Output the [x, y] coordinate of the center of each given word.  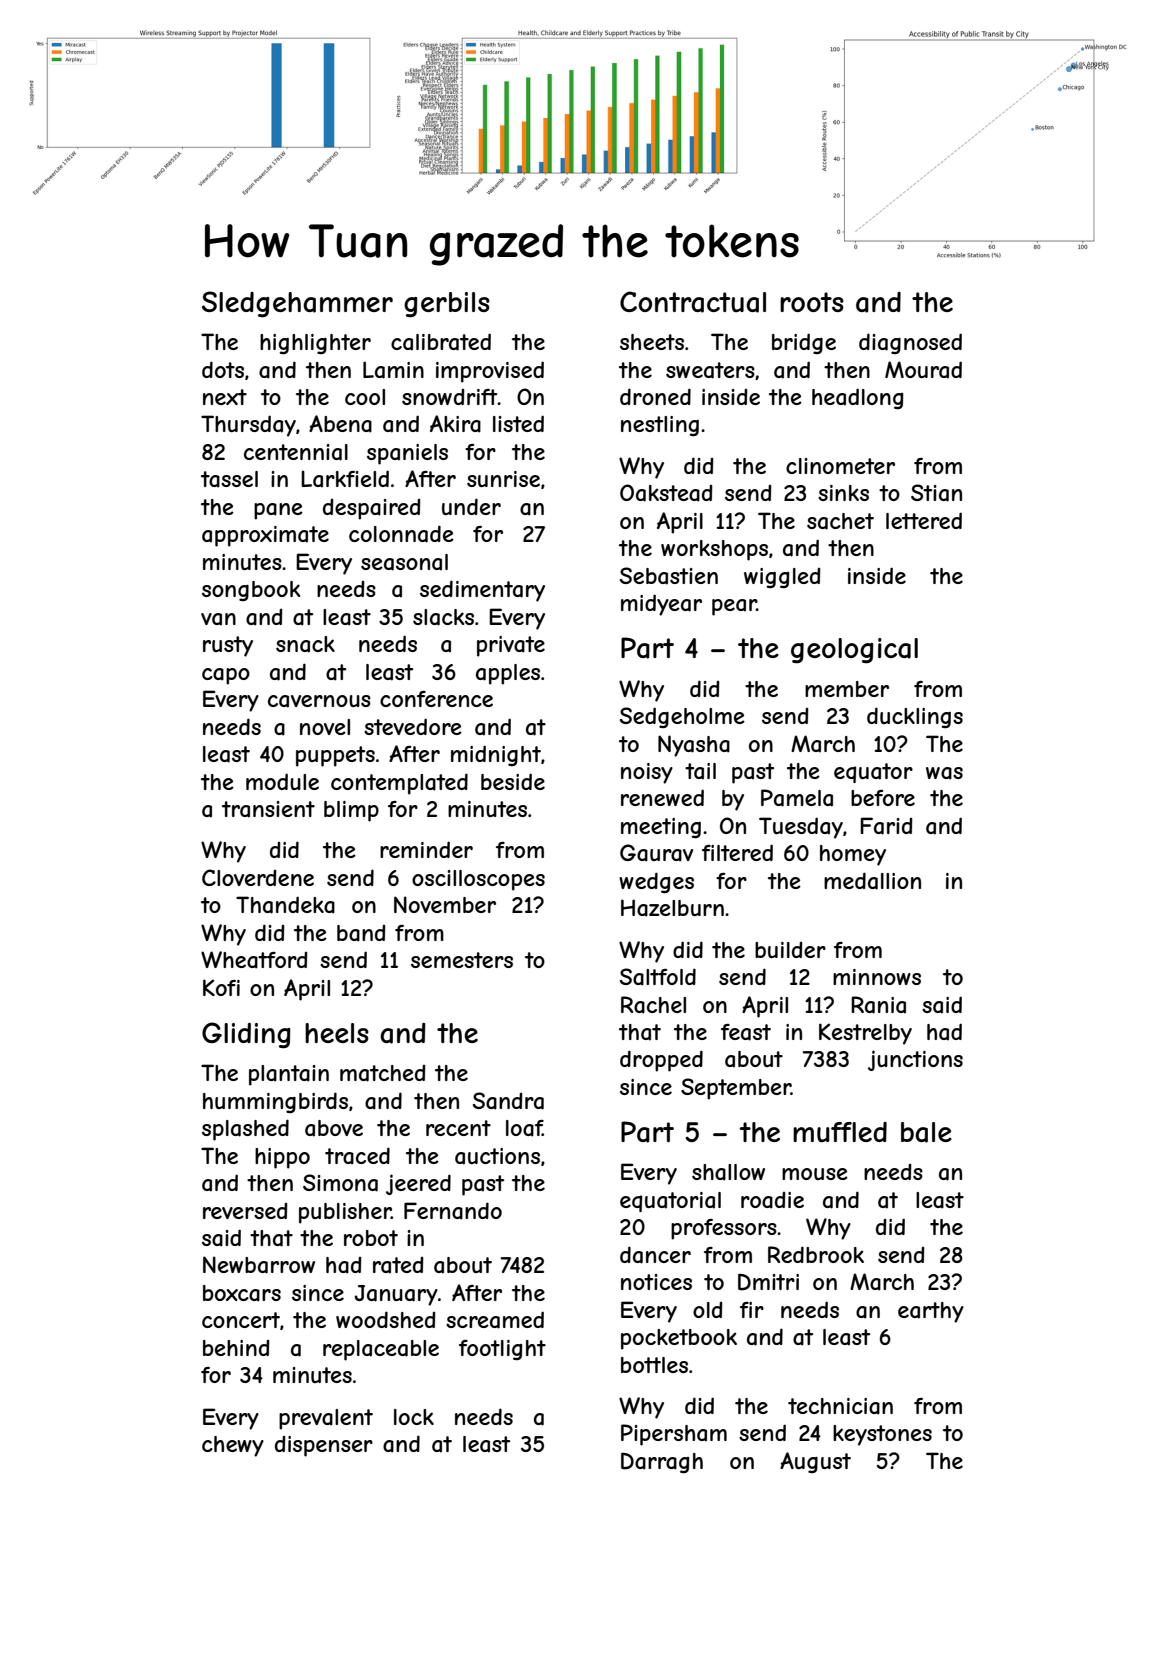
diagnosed [910, 343]
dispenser [324, 1446]
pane [278, 511]
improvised [490, 372]
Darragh [662, 1462]
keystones [882, 1435]
